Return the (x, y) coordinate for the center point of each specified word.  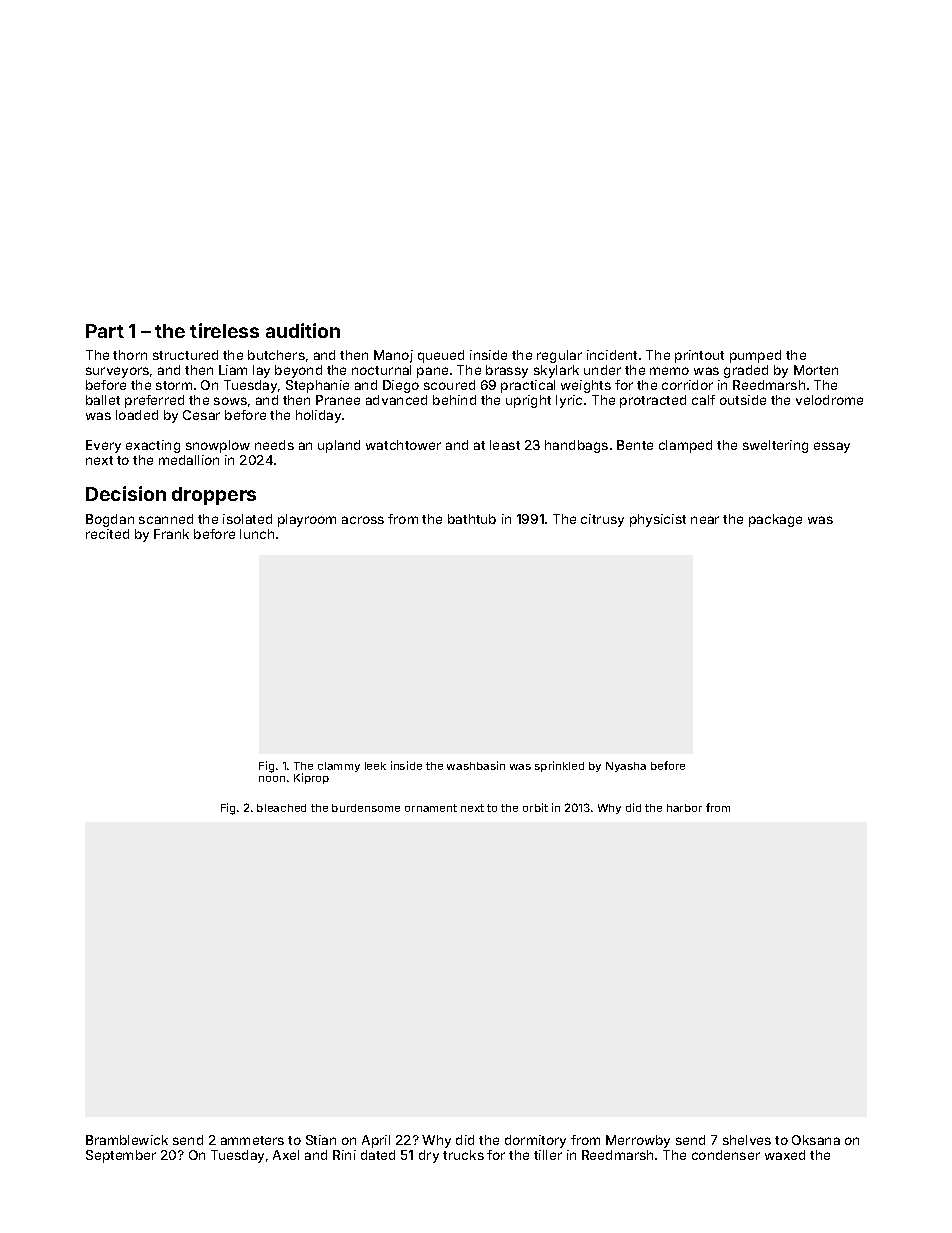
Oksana (816, 1140)
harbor (684, 808)
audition (303, 330)
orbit (535, 807)
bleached (281, 808)
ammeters (252, 1140)
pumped (755, 356)
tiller (548, 1155)
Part (105, 331)
